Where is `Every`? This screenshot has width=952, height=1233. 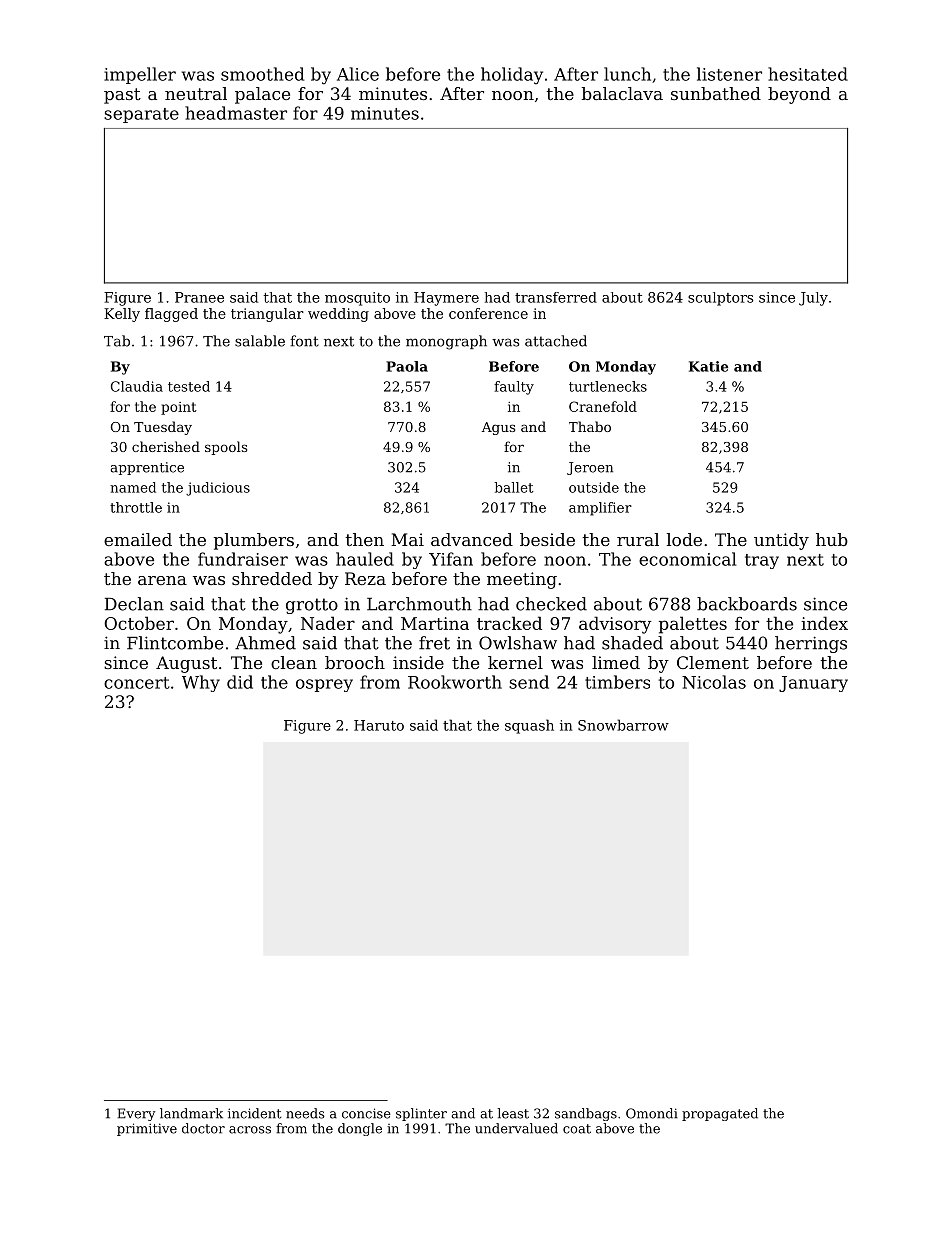
Every is located at coordinates (136, 1114).
